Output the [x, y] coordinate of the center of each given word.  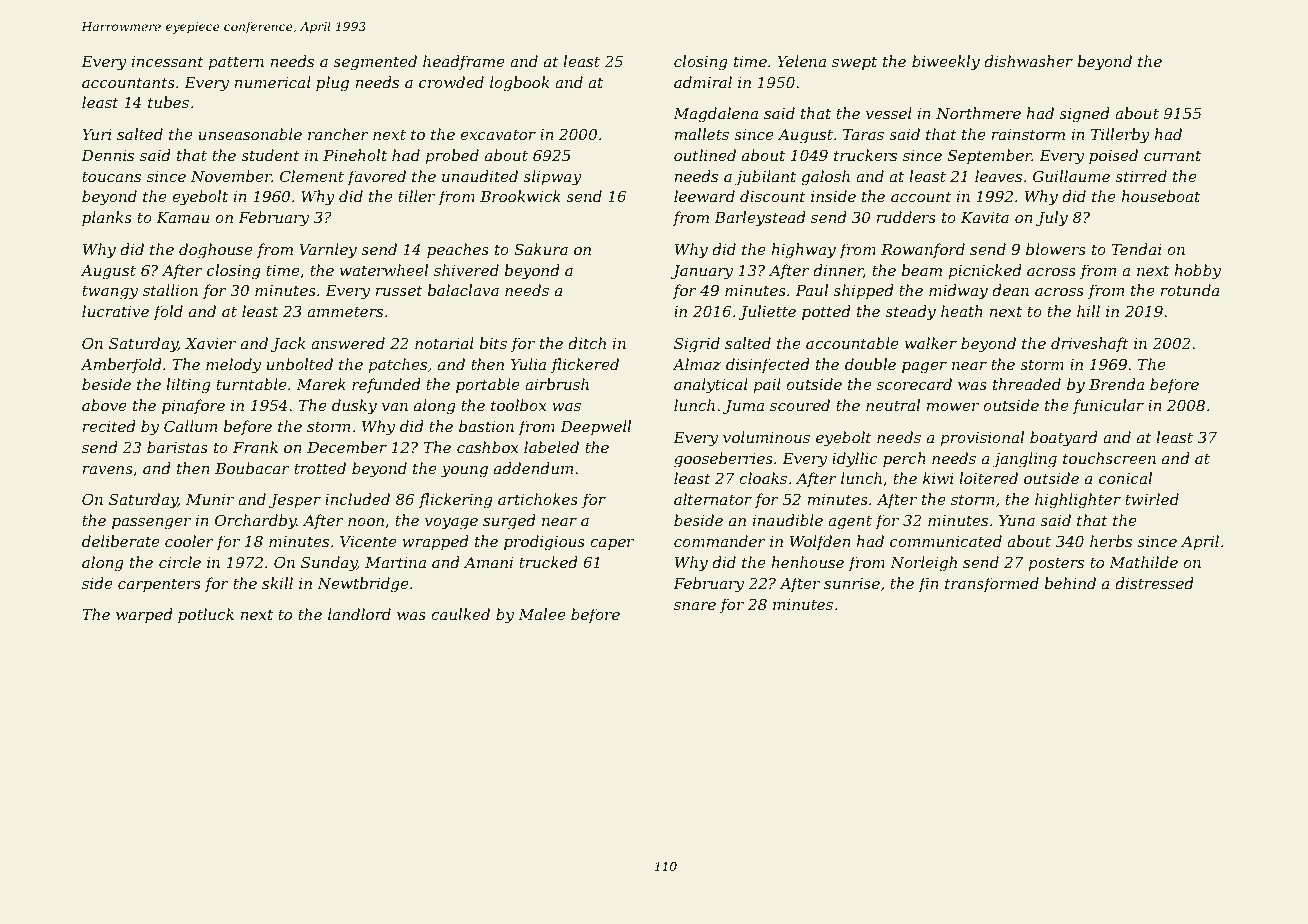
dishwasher [1028, 61]
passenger [151, 524]
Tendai [1137, 249]
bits [493, 343]
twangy [110, 293]
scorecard [914, 384]
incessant [168, 61]
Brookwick [520, 196]
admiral [703, 82]
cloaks [763, 478]
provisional [982, 438]
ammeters [345, 312]
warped [144, 615]
